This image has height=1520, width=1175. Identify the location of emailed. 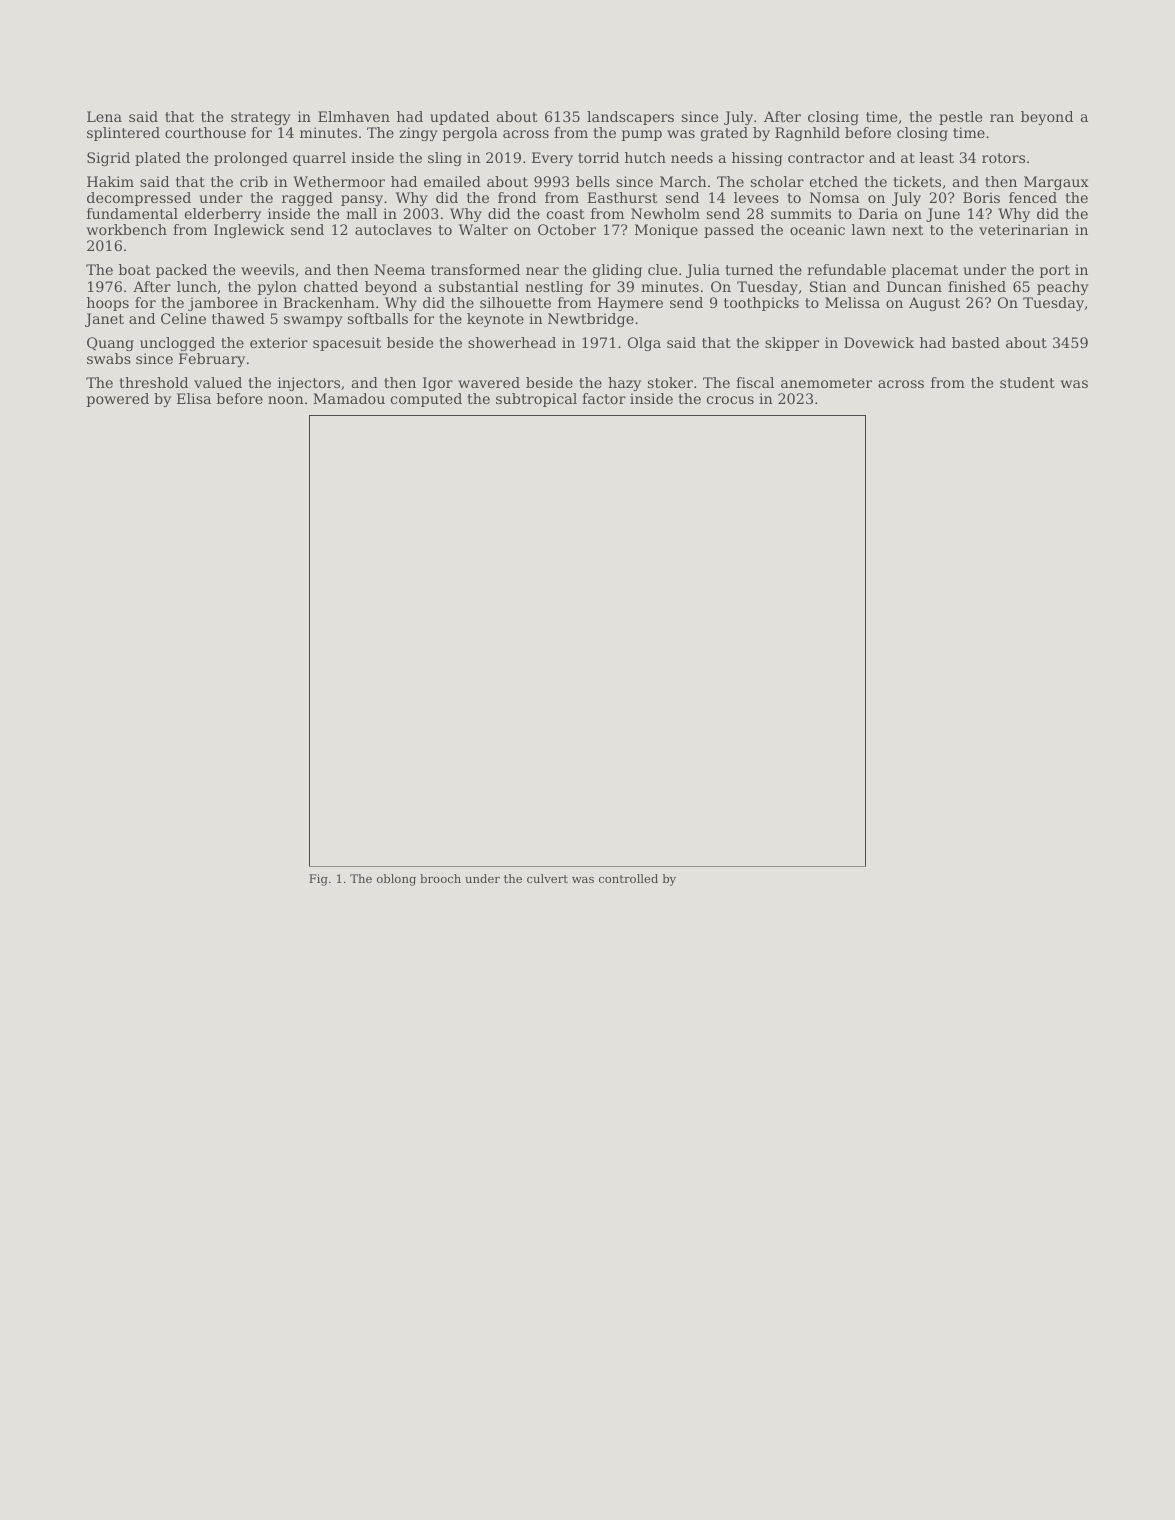
(452, 181).
